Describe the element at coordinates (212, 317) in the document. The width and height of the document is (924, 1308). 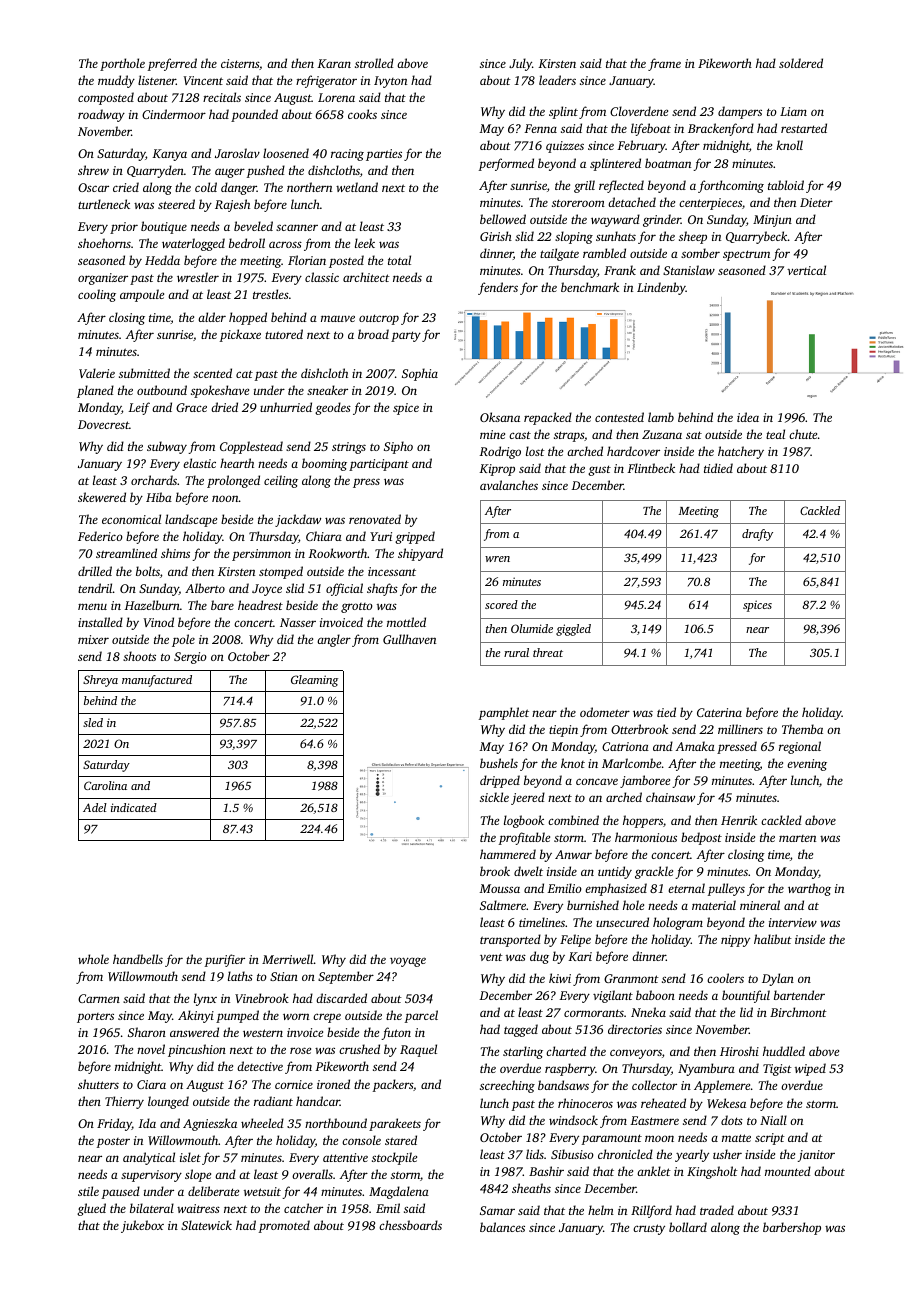
I see `alder` at that location.
